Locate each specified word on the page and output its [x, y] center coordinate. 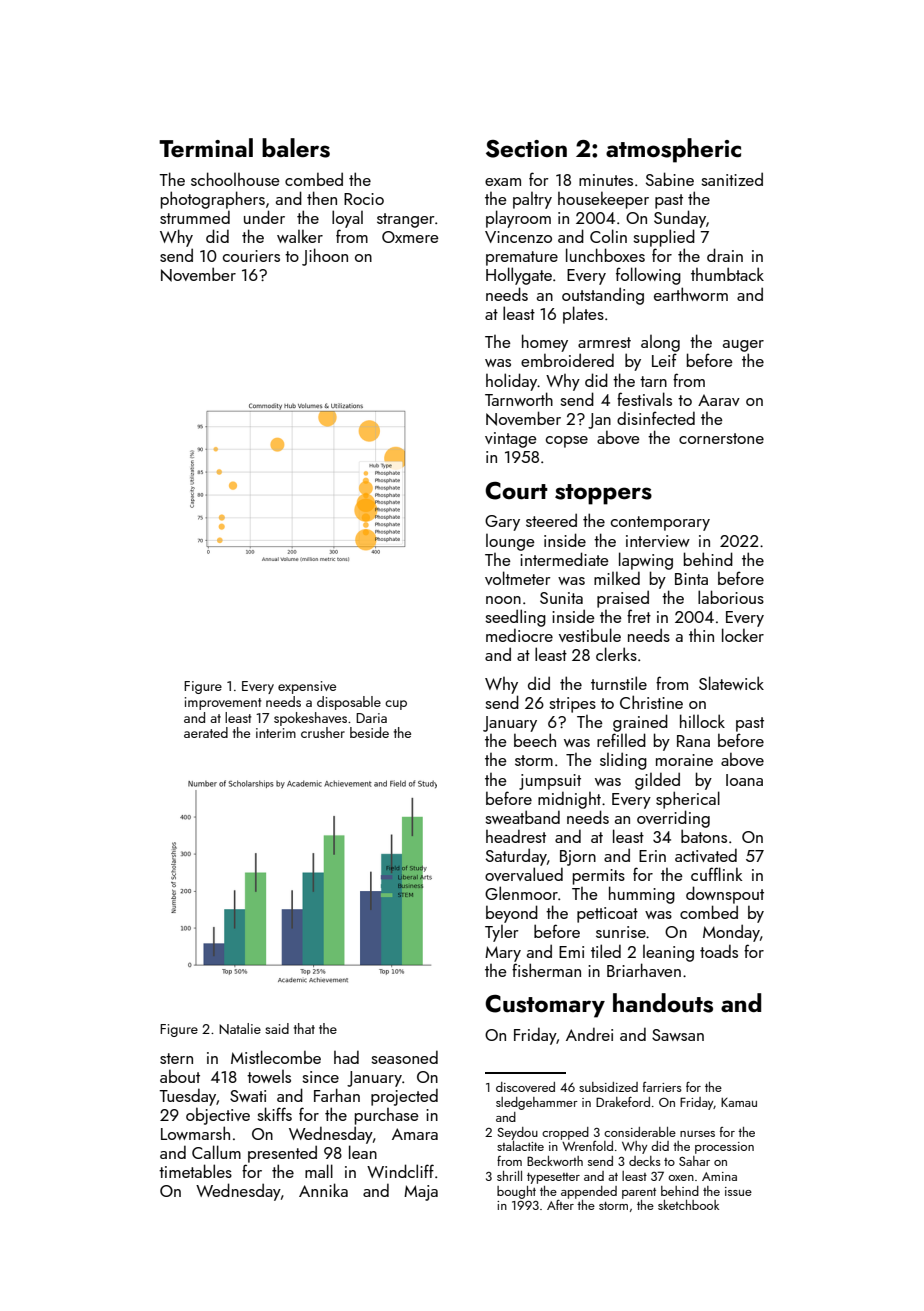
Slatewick [731, 683]
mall [319, 1171]
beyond [512, 914]
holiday [511, 382]
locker [743, 635]
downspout [725, 895]
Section [526, 149]
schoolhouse [235, 179]
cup [396, 705]
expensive [307, 687]
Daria [371, 718]
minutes [606, 180]
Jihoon [325, 257]
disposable [349, 703]
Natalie [240, 1029]
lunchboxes [605, 255]
